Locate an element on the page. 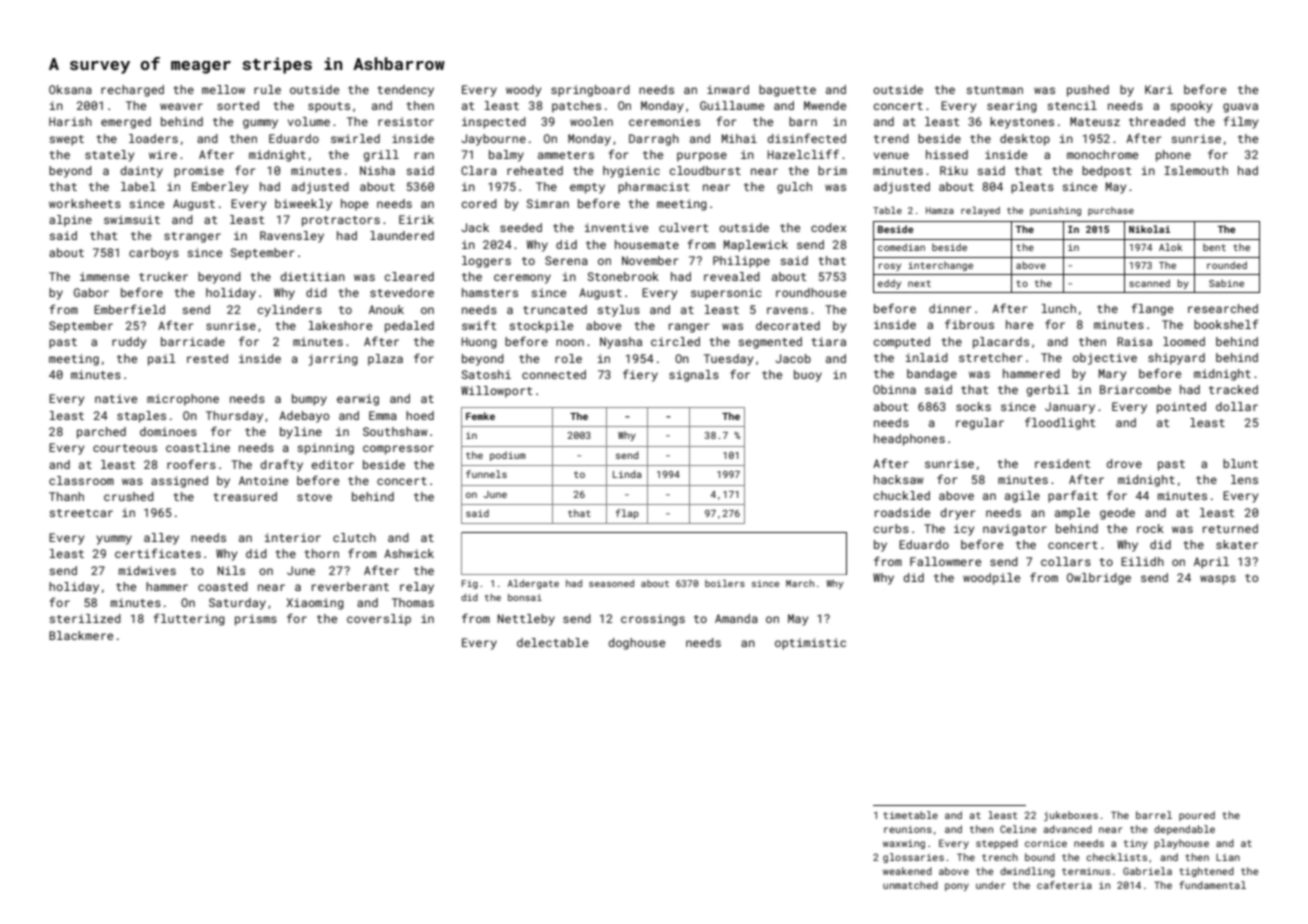 The image size is (1308, 924). rule is located at coordinates (267, 89).
